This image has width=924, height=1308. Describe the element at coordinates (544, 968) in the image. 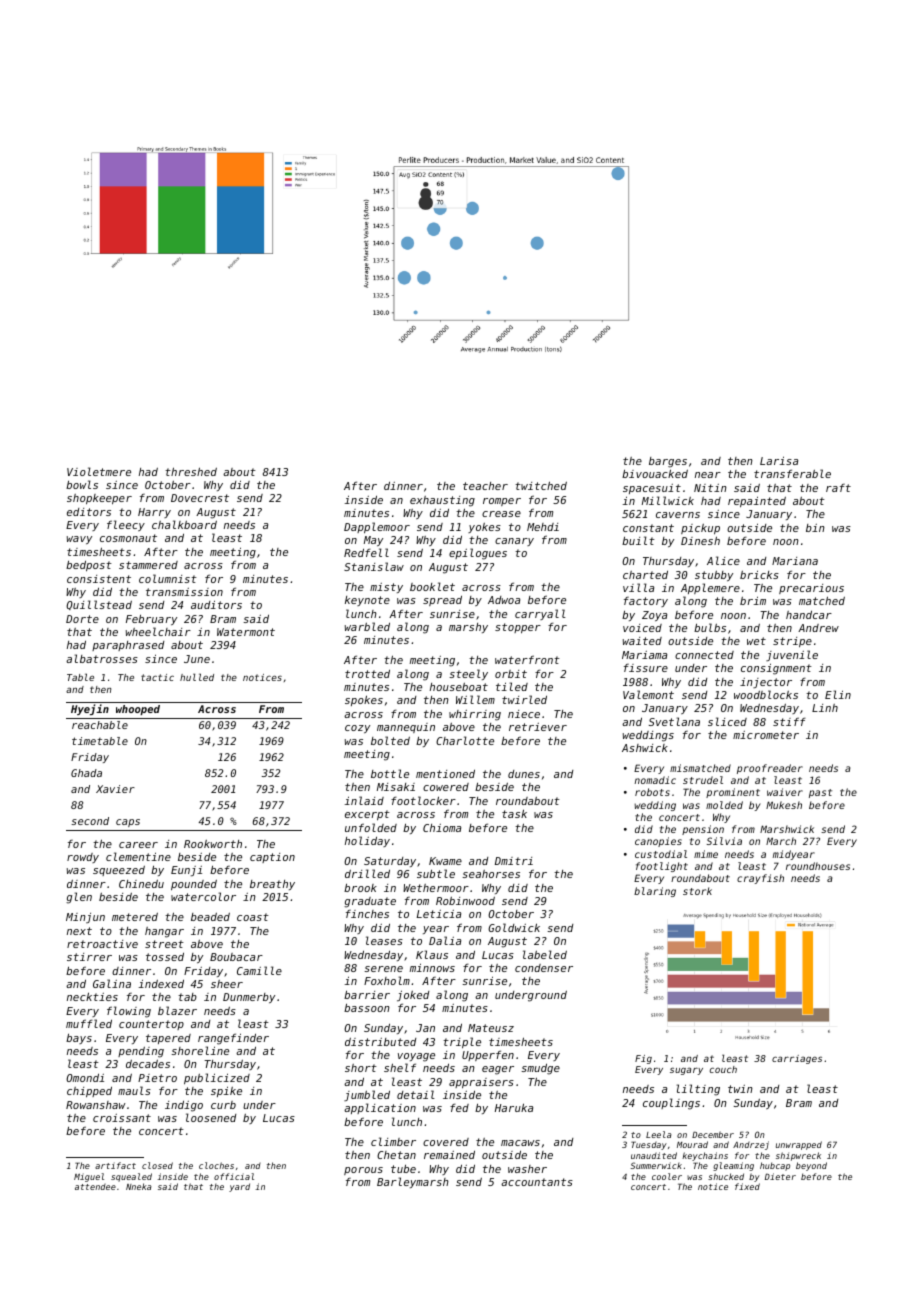

I see `condenser` at that location.
